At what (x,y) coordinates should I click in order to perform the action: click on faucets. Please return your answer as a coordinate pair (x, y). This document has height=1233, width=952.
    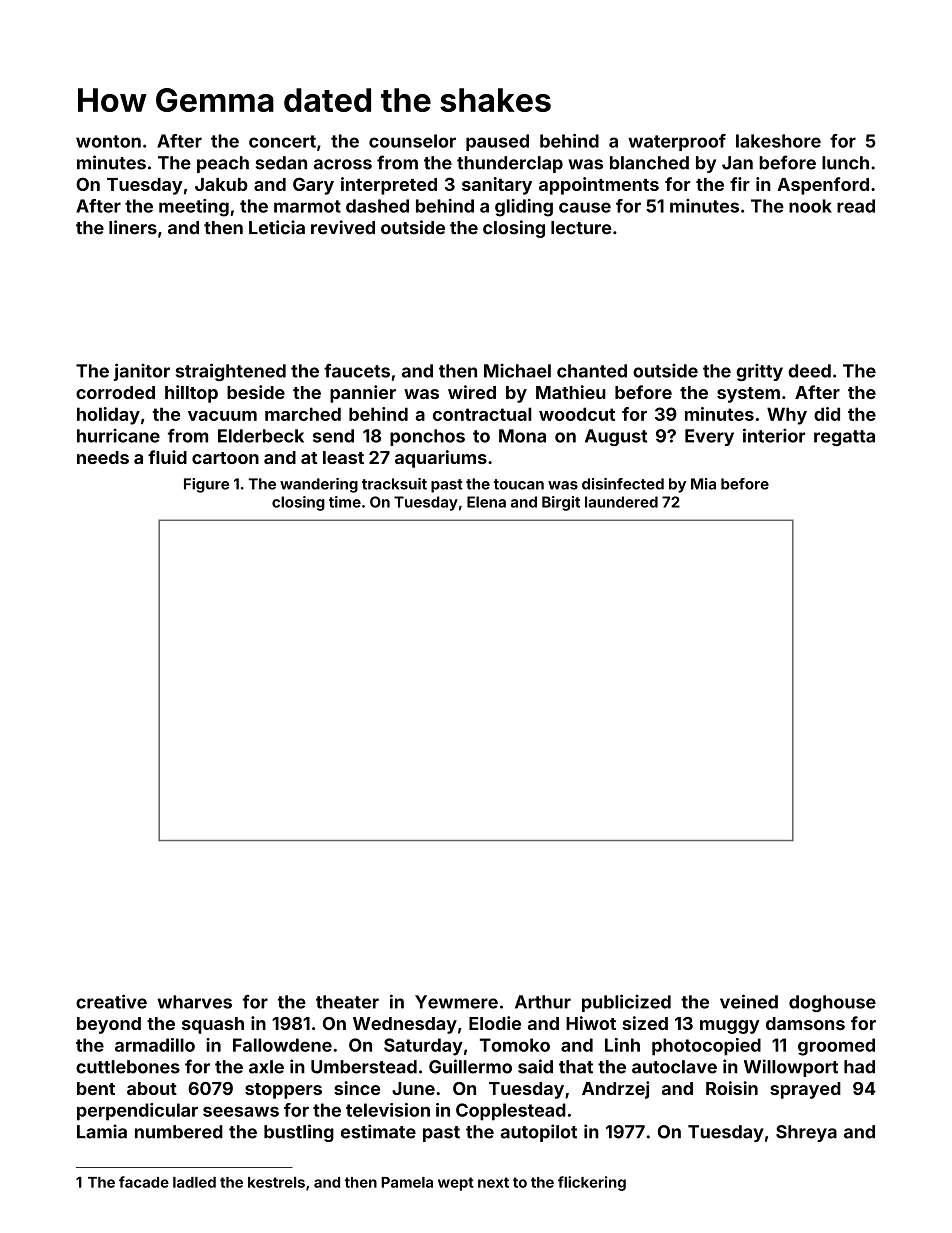
    Looking at the image, I should click on (357, 370).
